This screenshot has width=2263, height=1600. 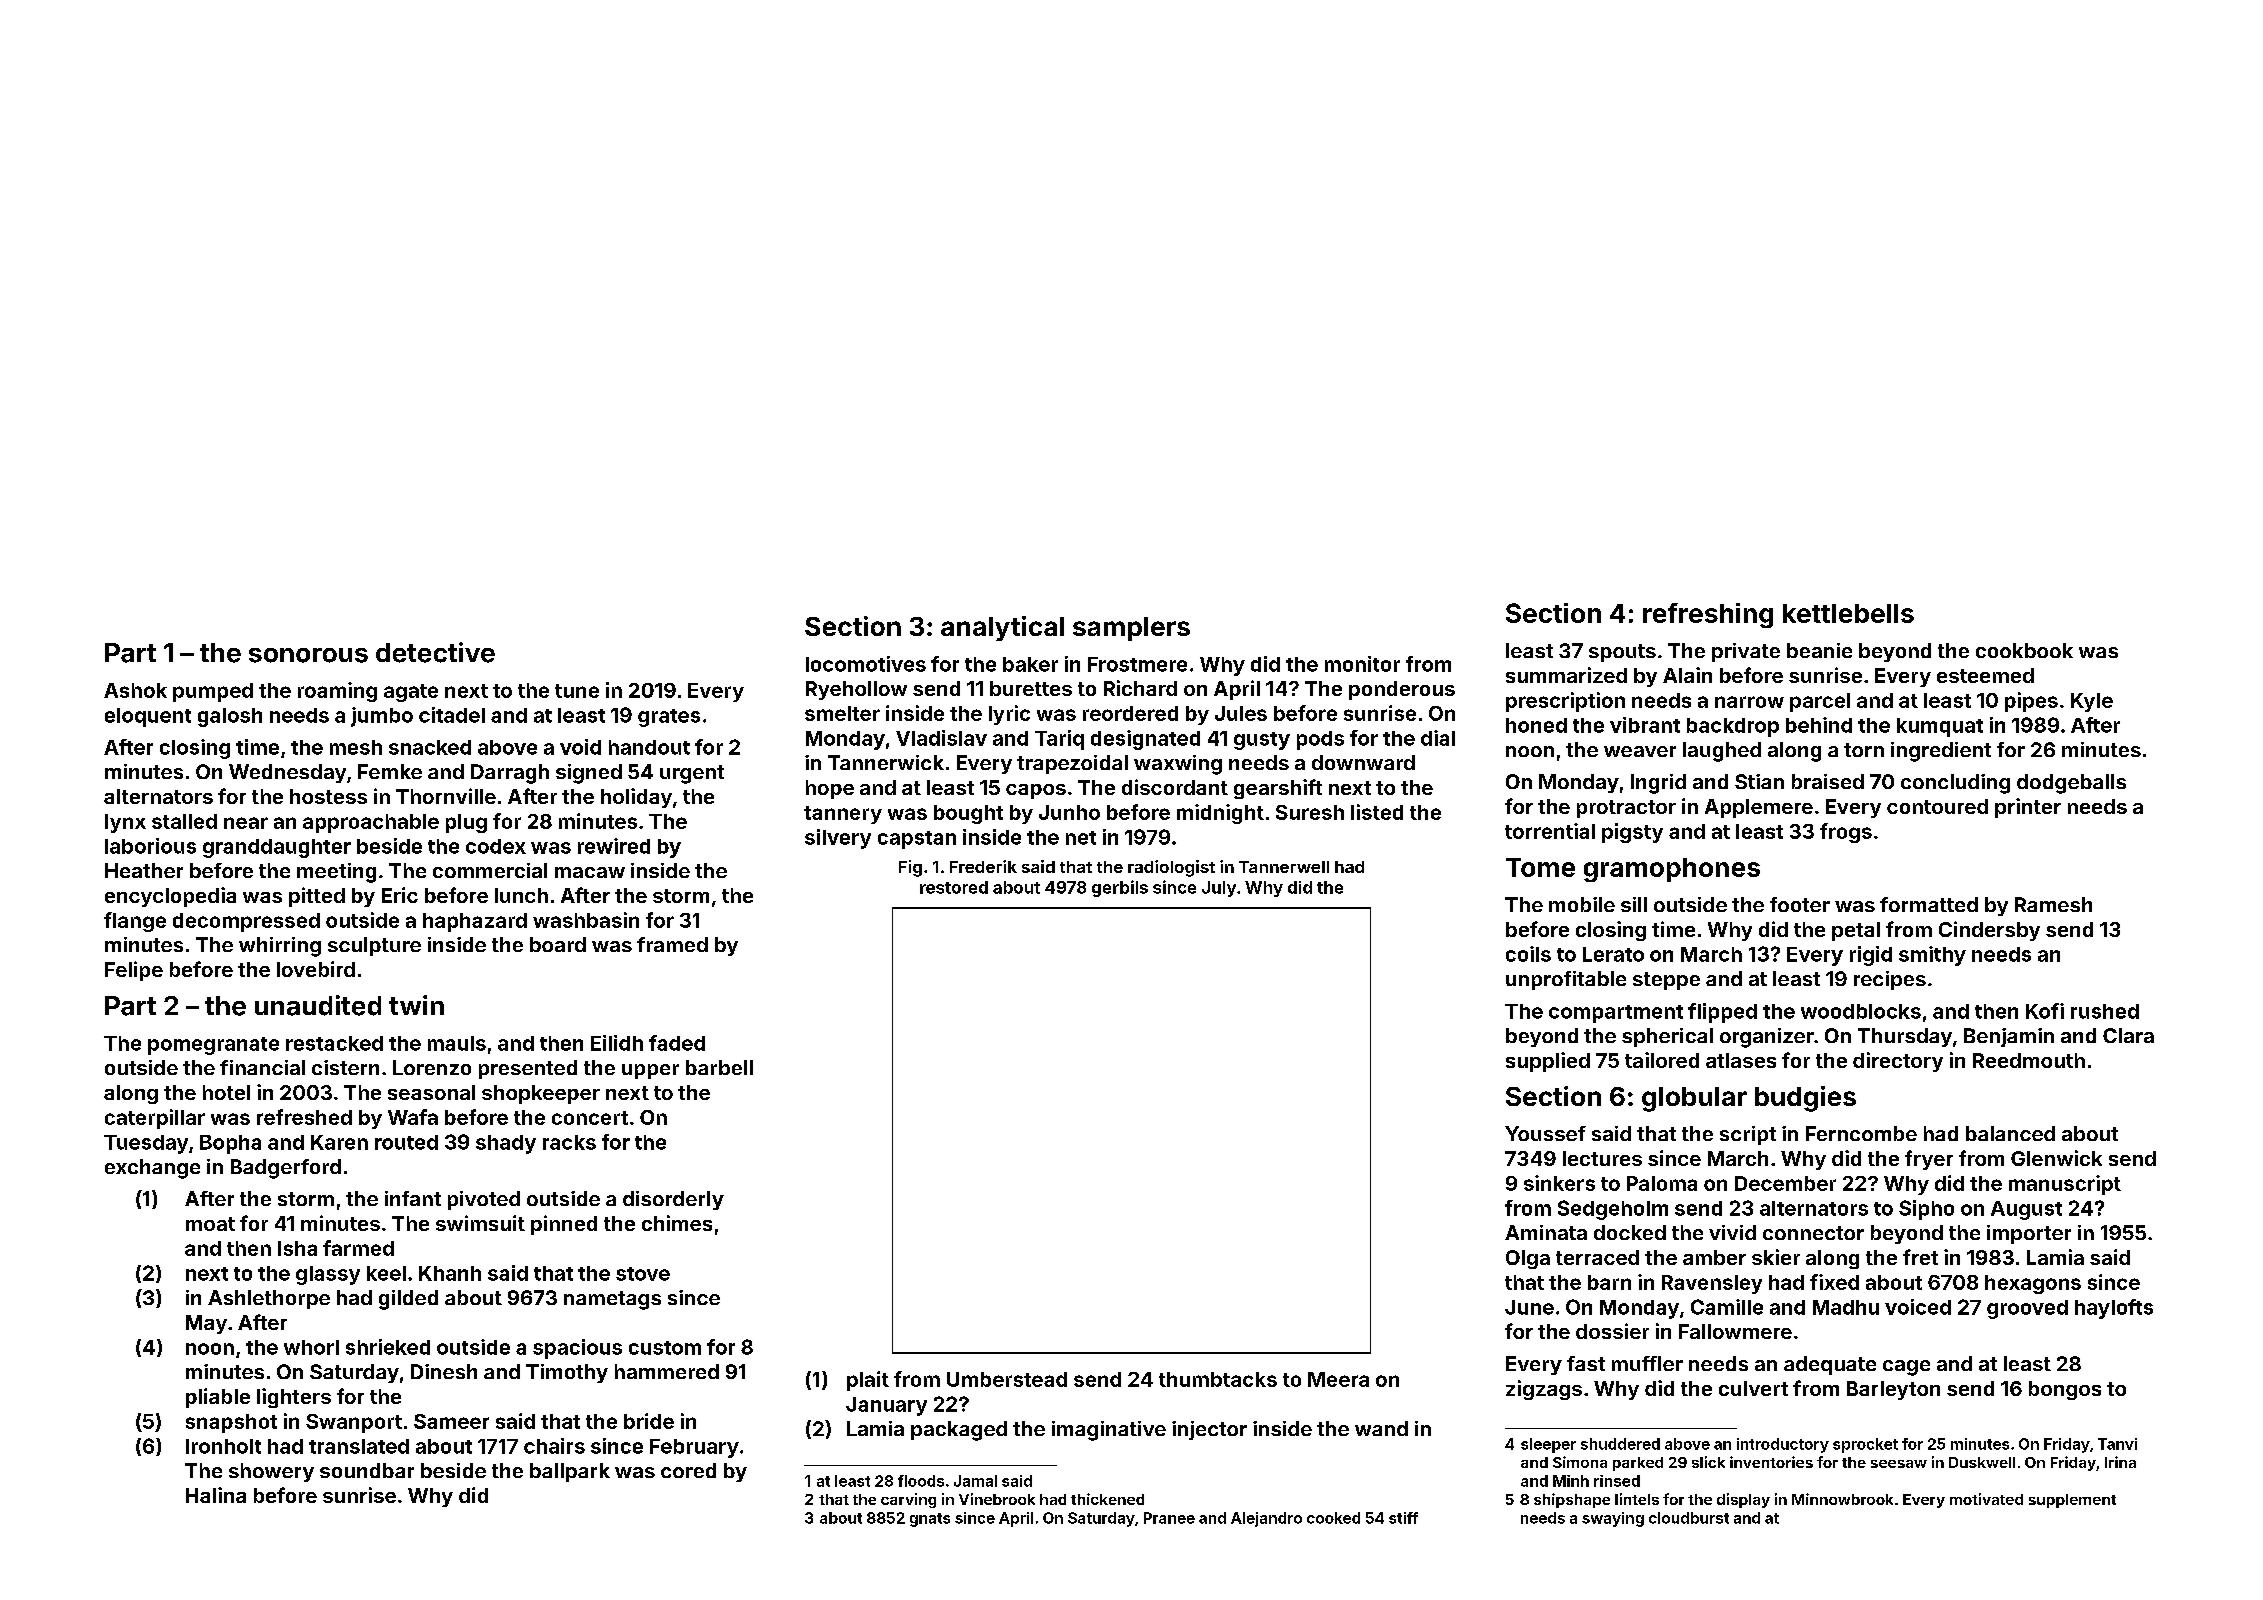 What do you see at coordinates (1220, 814) in the screenshot?
I see `midnight` at bounding box center [1220, 814].
